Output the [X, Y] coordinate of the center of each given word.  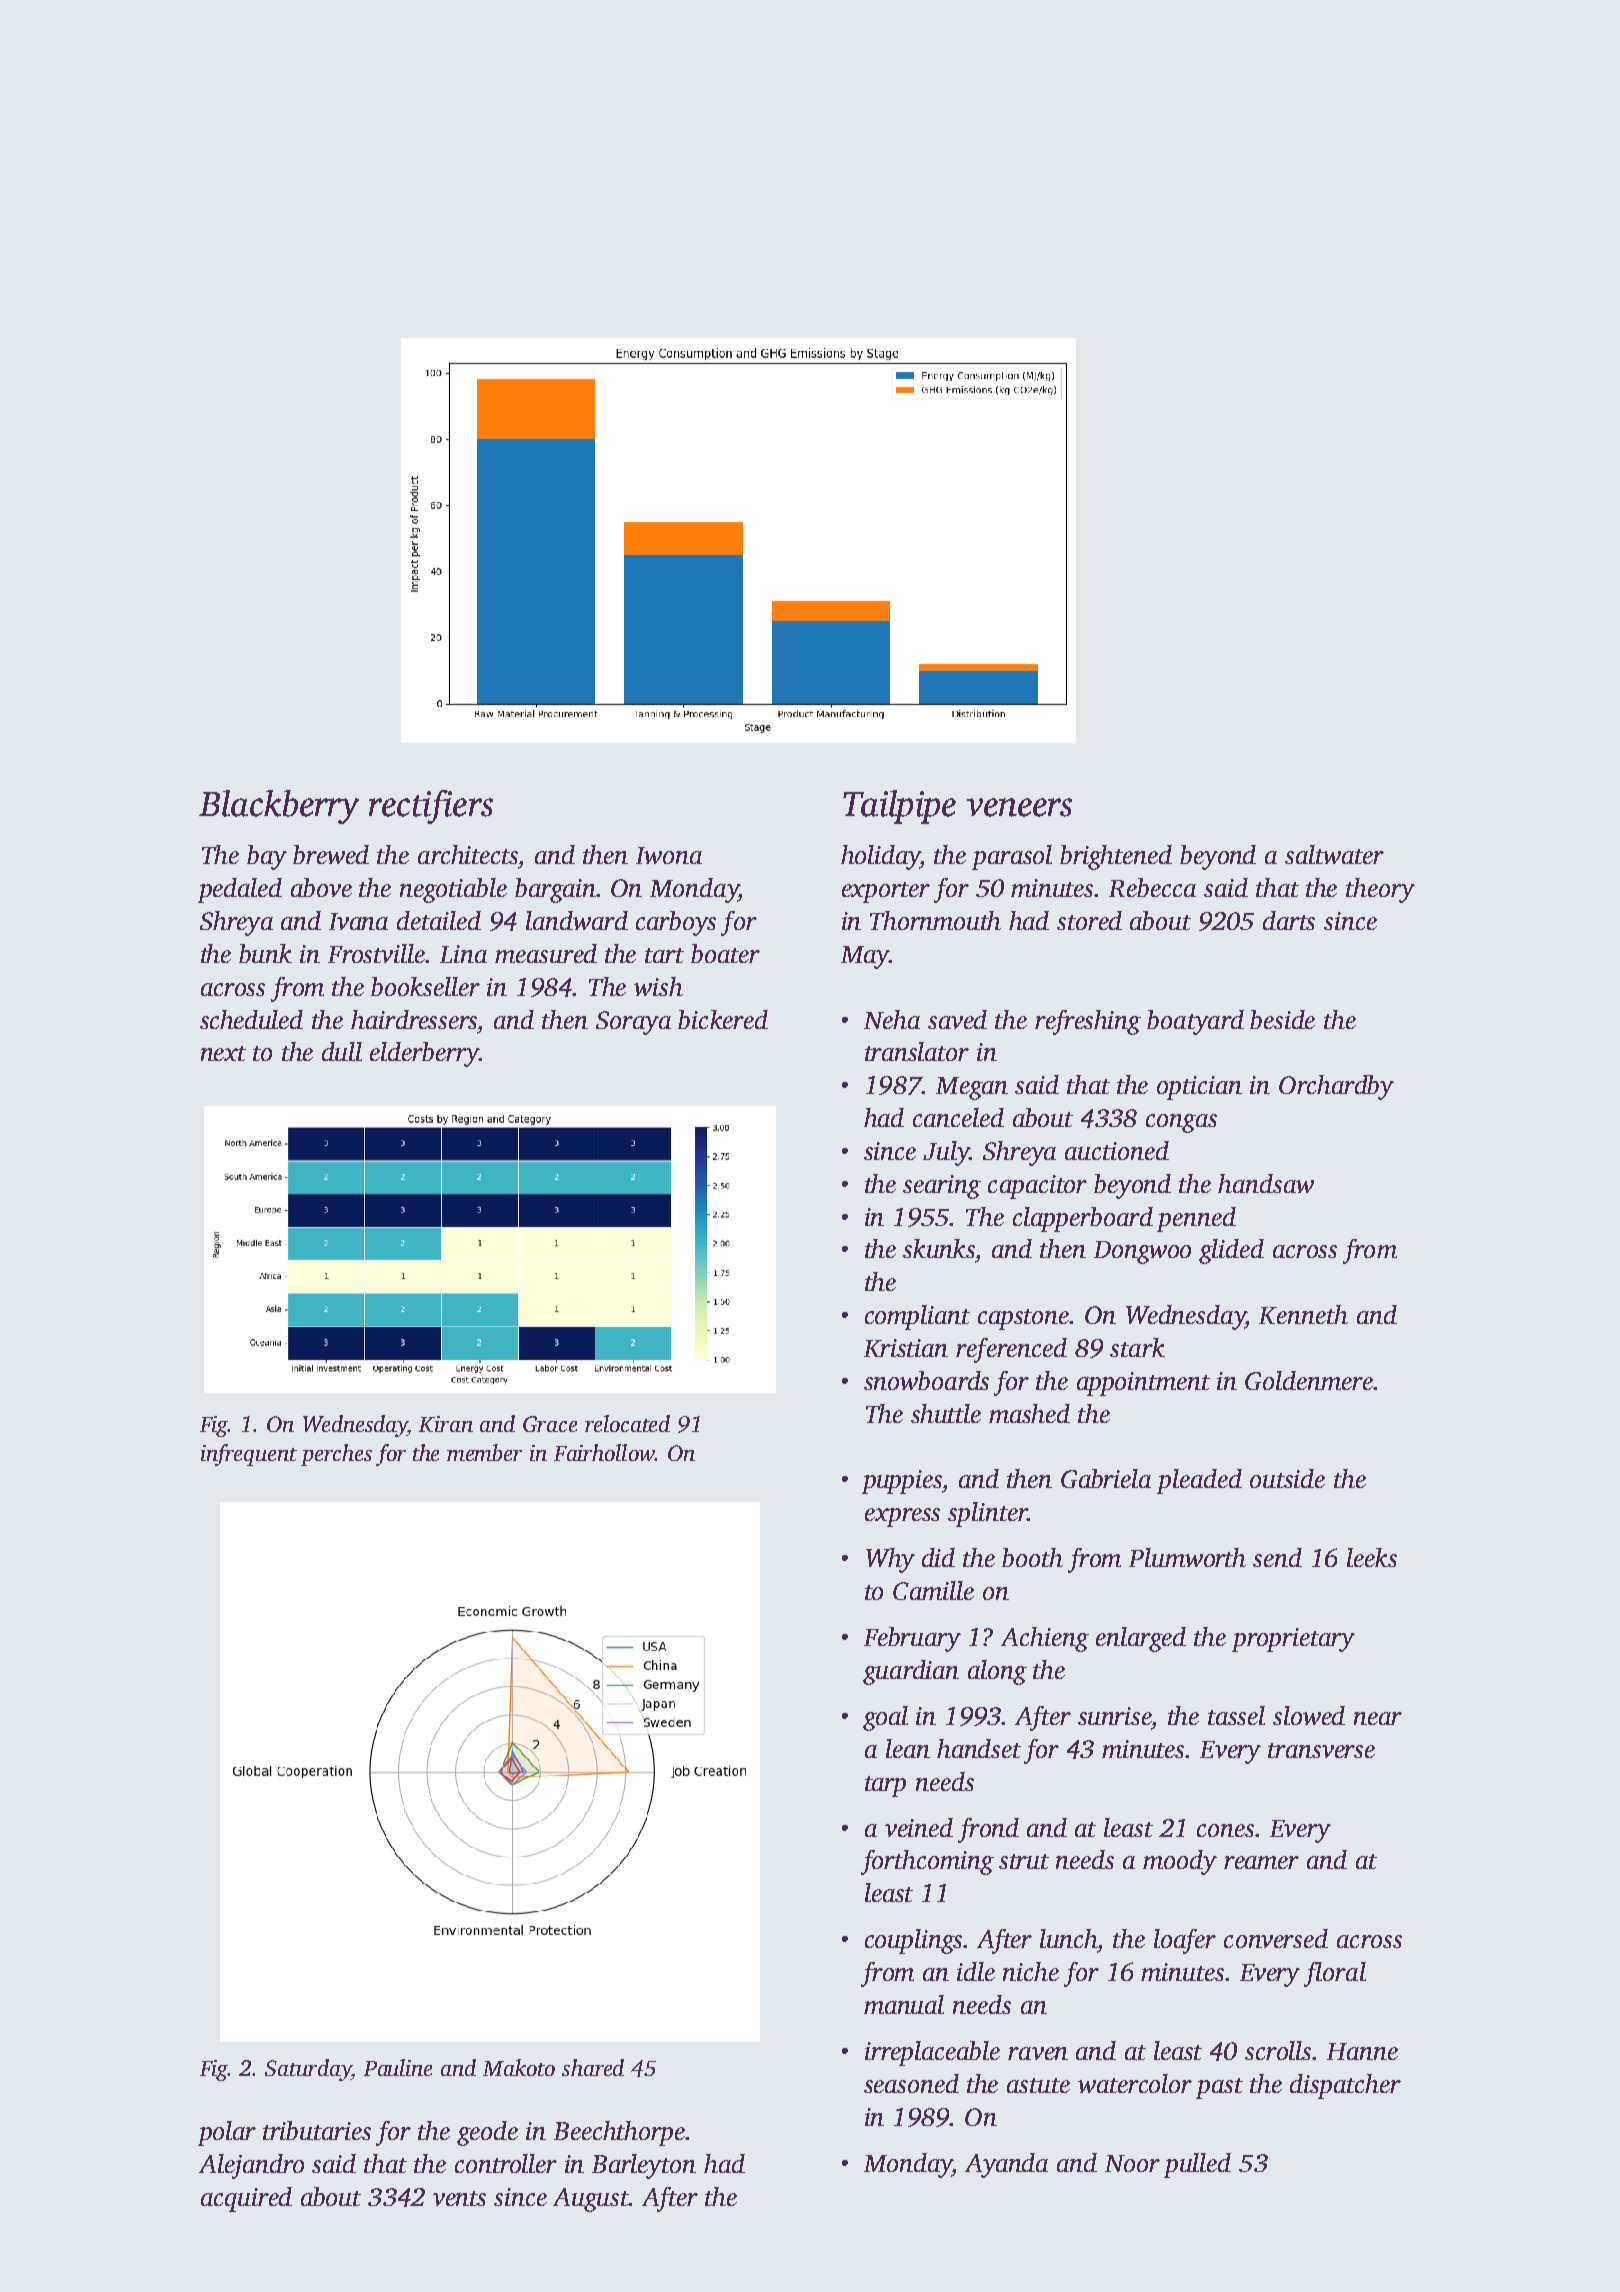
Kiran [446, 1424]
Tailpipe [899, 807]
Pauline [398, 2067]
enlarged [1141, 1639]
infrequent [249, 1455]
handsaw [1266, 1183]
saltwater [1334, 854]
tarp [885, 1786]
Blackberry [279, 807]
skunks [939, 1248]
